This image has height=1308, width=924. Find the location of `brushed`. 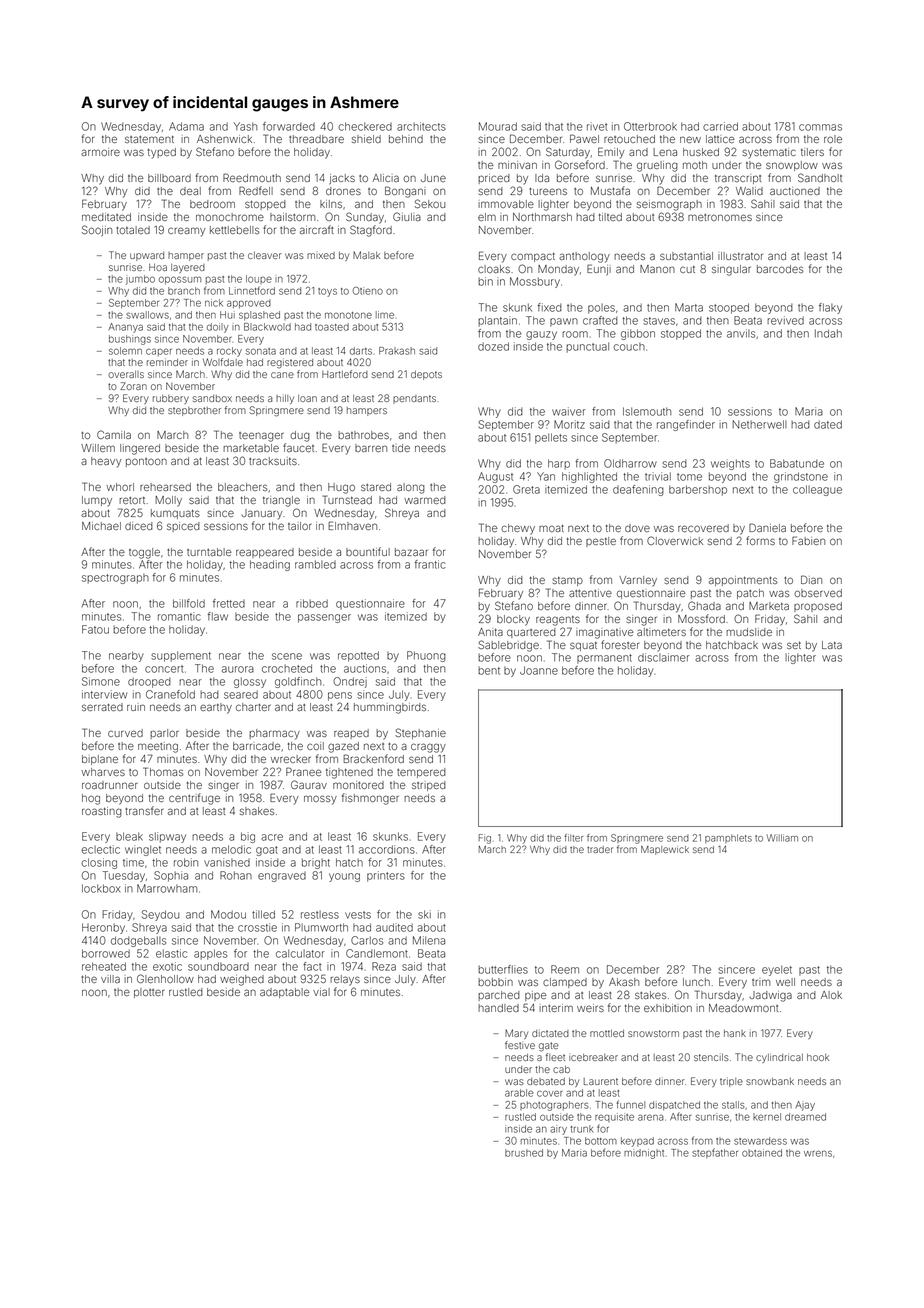

brushed is located at coordinates (524, 1153).
